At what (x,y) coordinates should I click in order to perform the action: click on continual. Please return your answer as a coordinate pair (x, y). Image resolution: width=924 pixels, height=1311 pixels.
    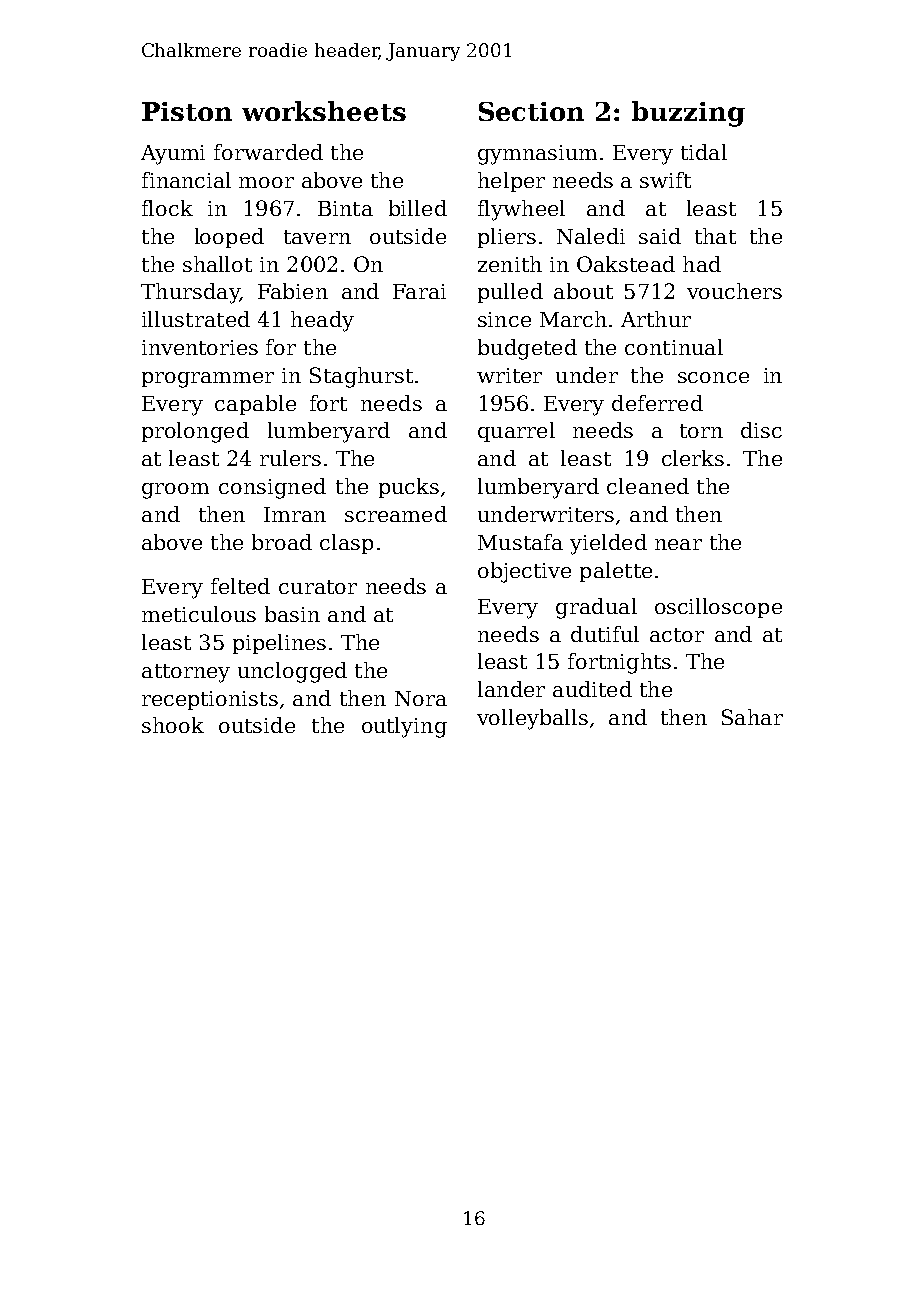
    Looking at the image, I should click on (674, 347).
